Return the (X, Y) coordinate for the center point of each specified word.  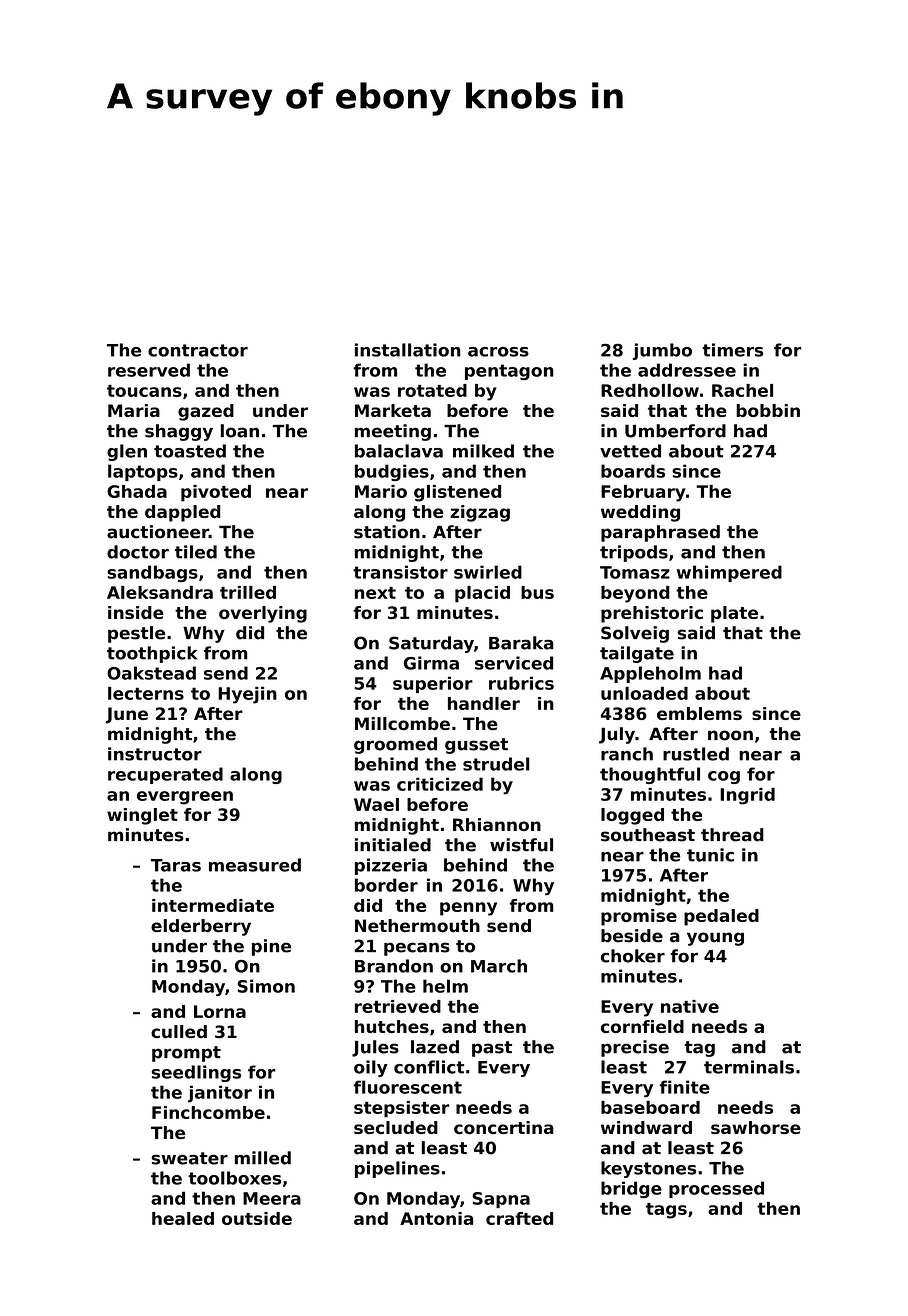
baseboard (650, 1107)
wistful (521, 845)
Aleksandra (160, 592)
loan (240, 431)
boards (633, 471)
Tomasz (635, 572)
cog (724, 777)
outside (257, 1218)
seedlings (196, 1073)
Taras (176, 865)
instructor (155, 754)
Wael (376, 804)
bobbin (768, 410)
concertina (504, 1127)
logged (632, 816)
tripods (634, 553)
